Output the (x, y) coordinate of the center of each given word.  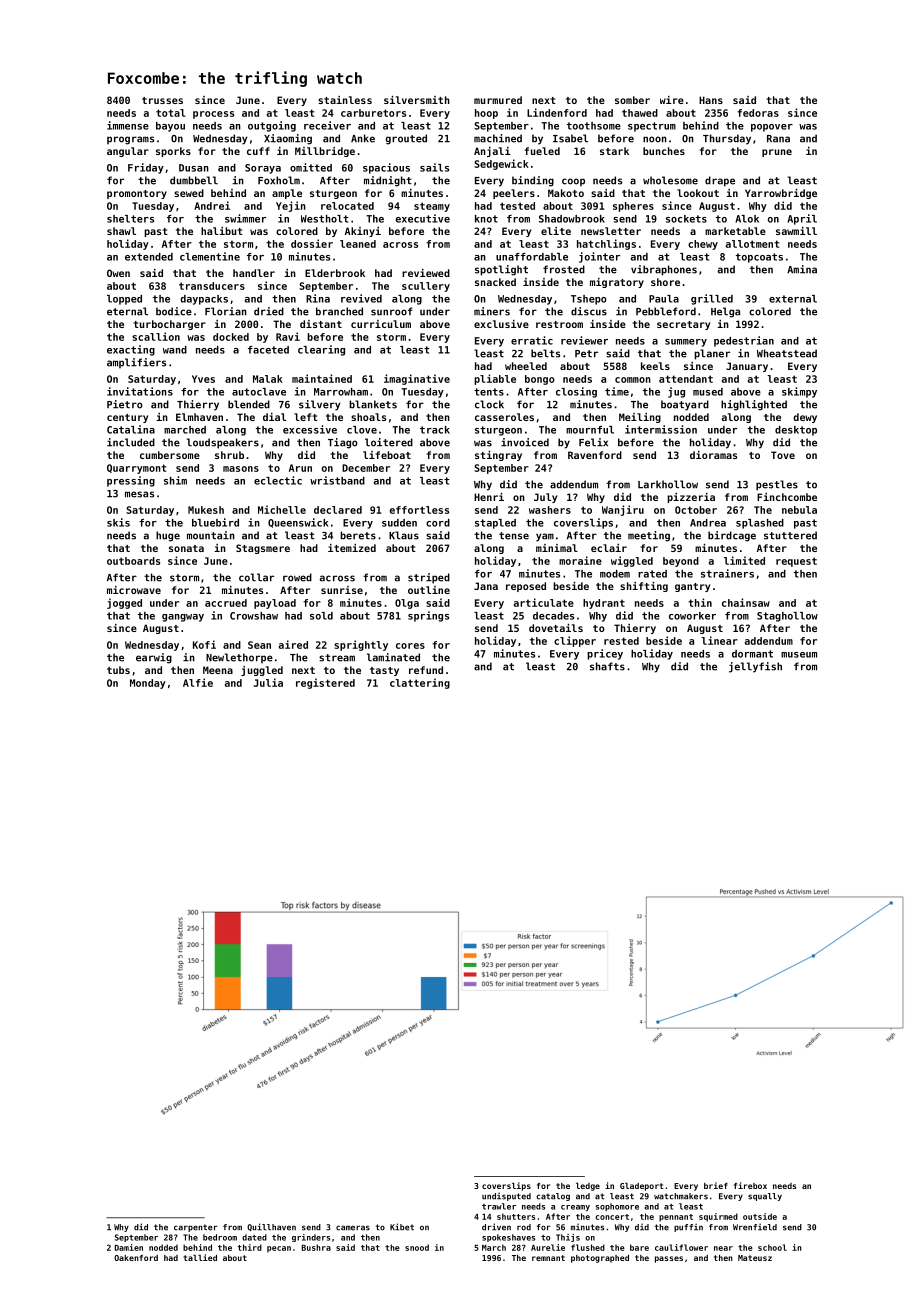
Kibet (402, 1227)
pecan (279, 1249)
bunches (664, 151)
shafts (607, 666)
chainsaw (746, 602)
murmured (498, 100)
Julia (268, 682)
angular (128, 152)
